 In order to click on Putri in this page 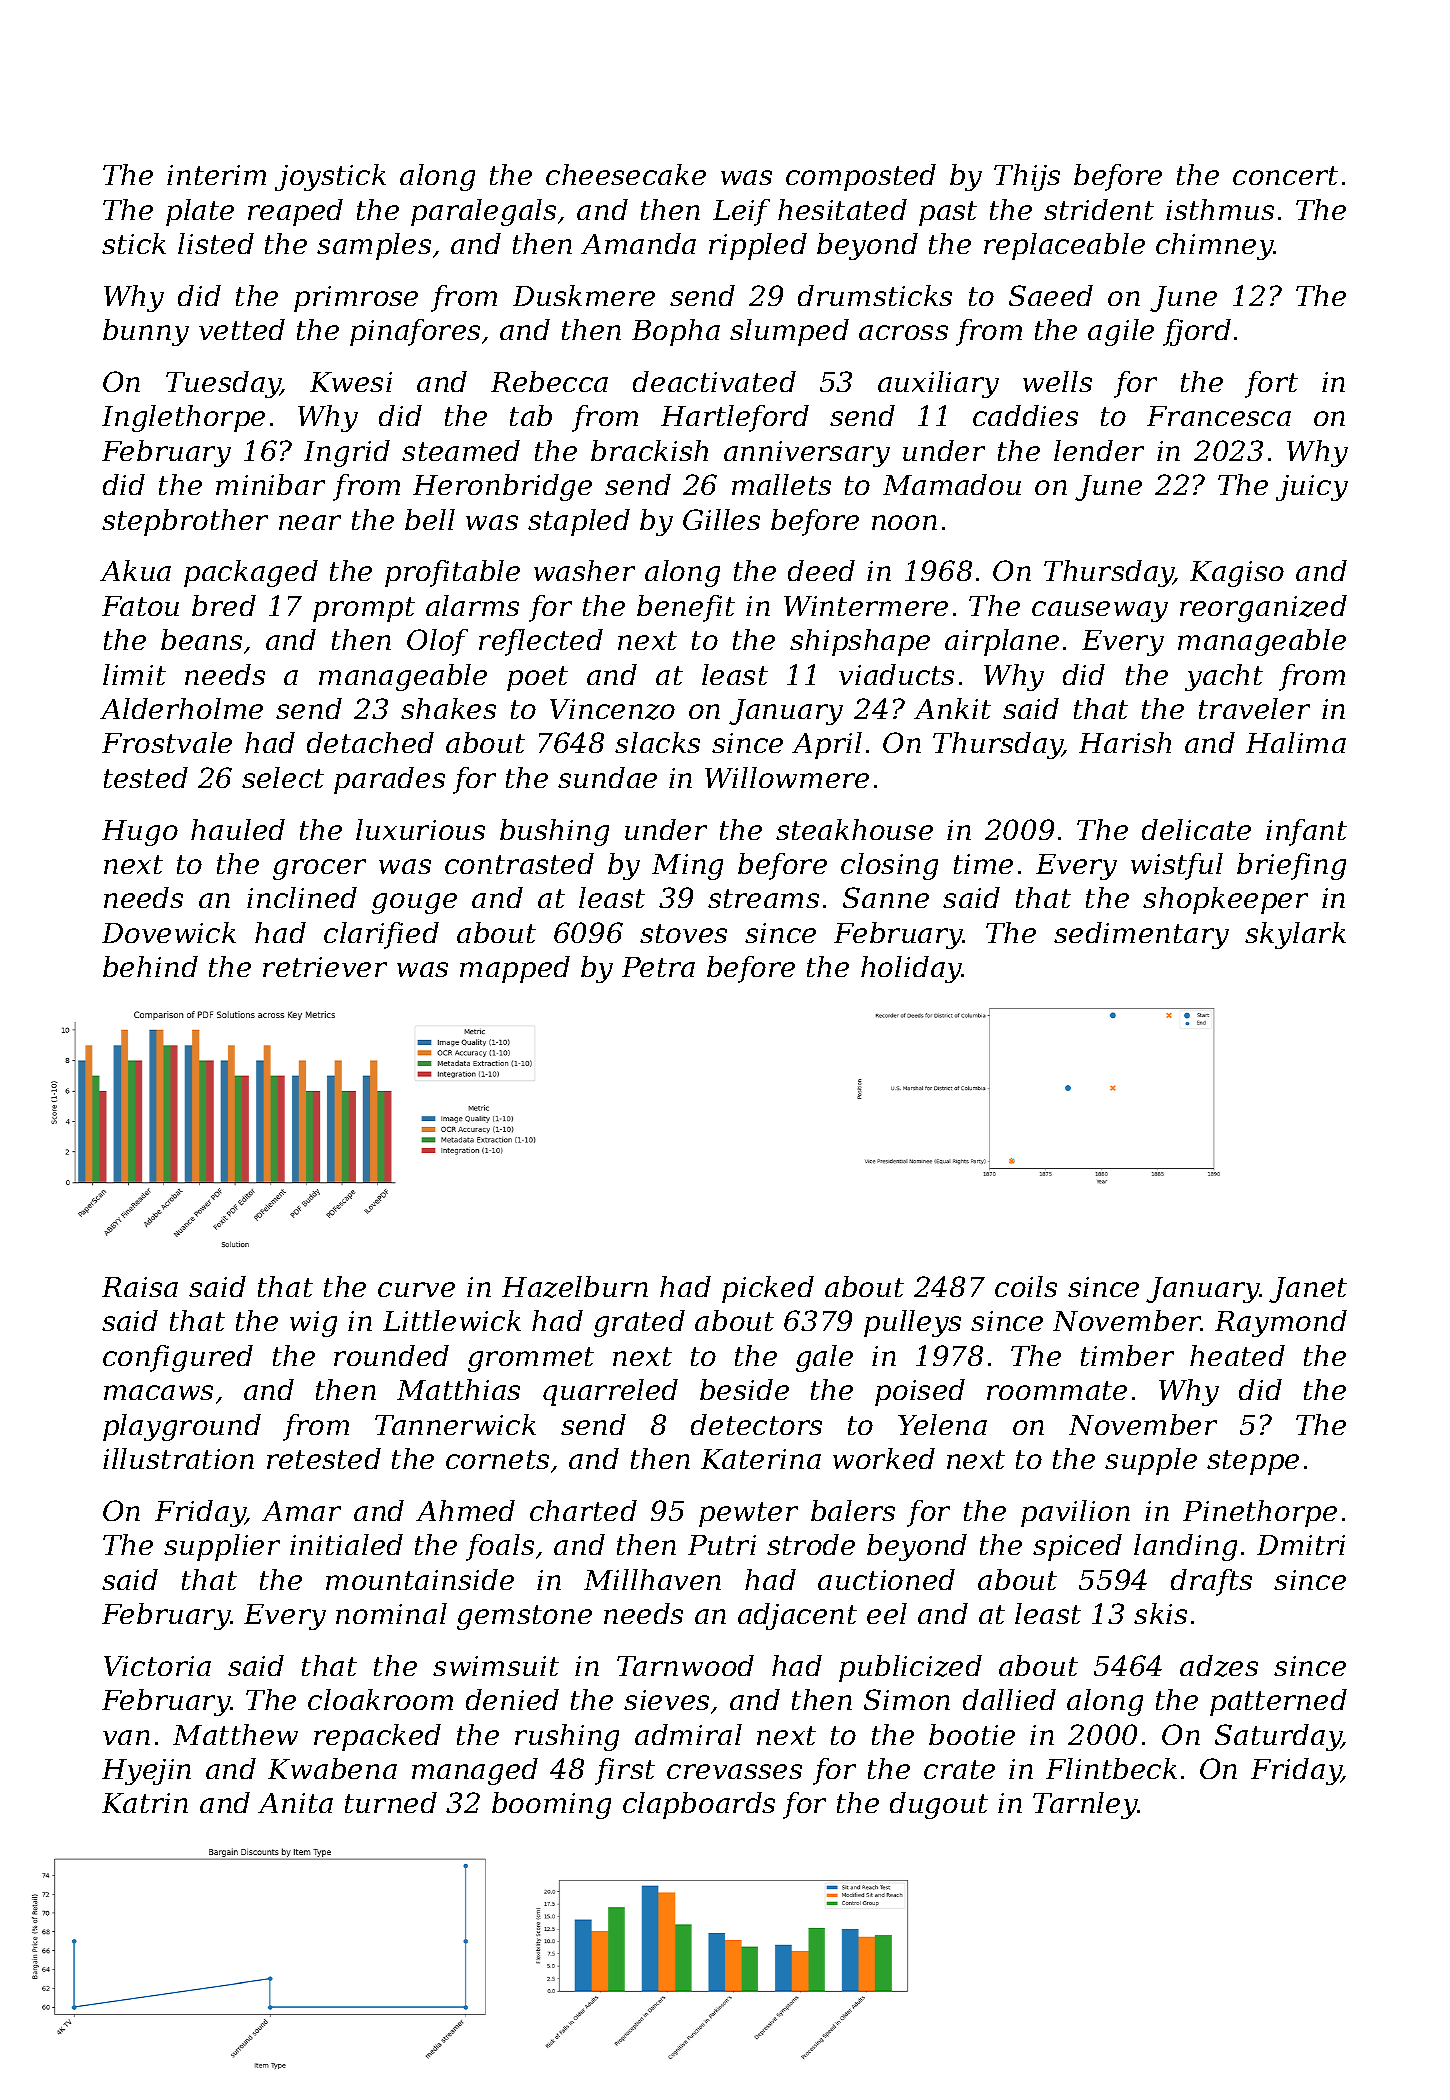, I will do `click(722, 1545)`.
